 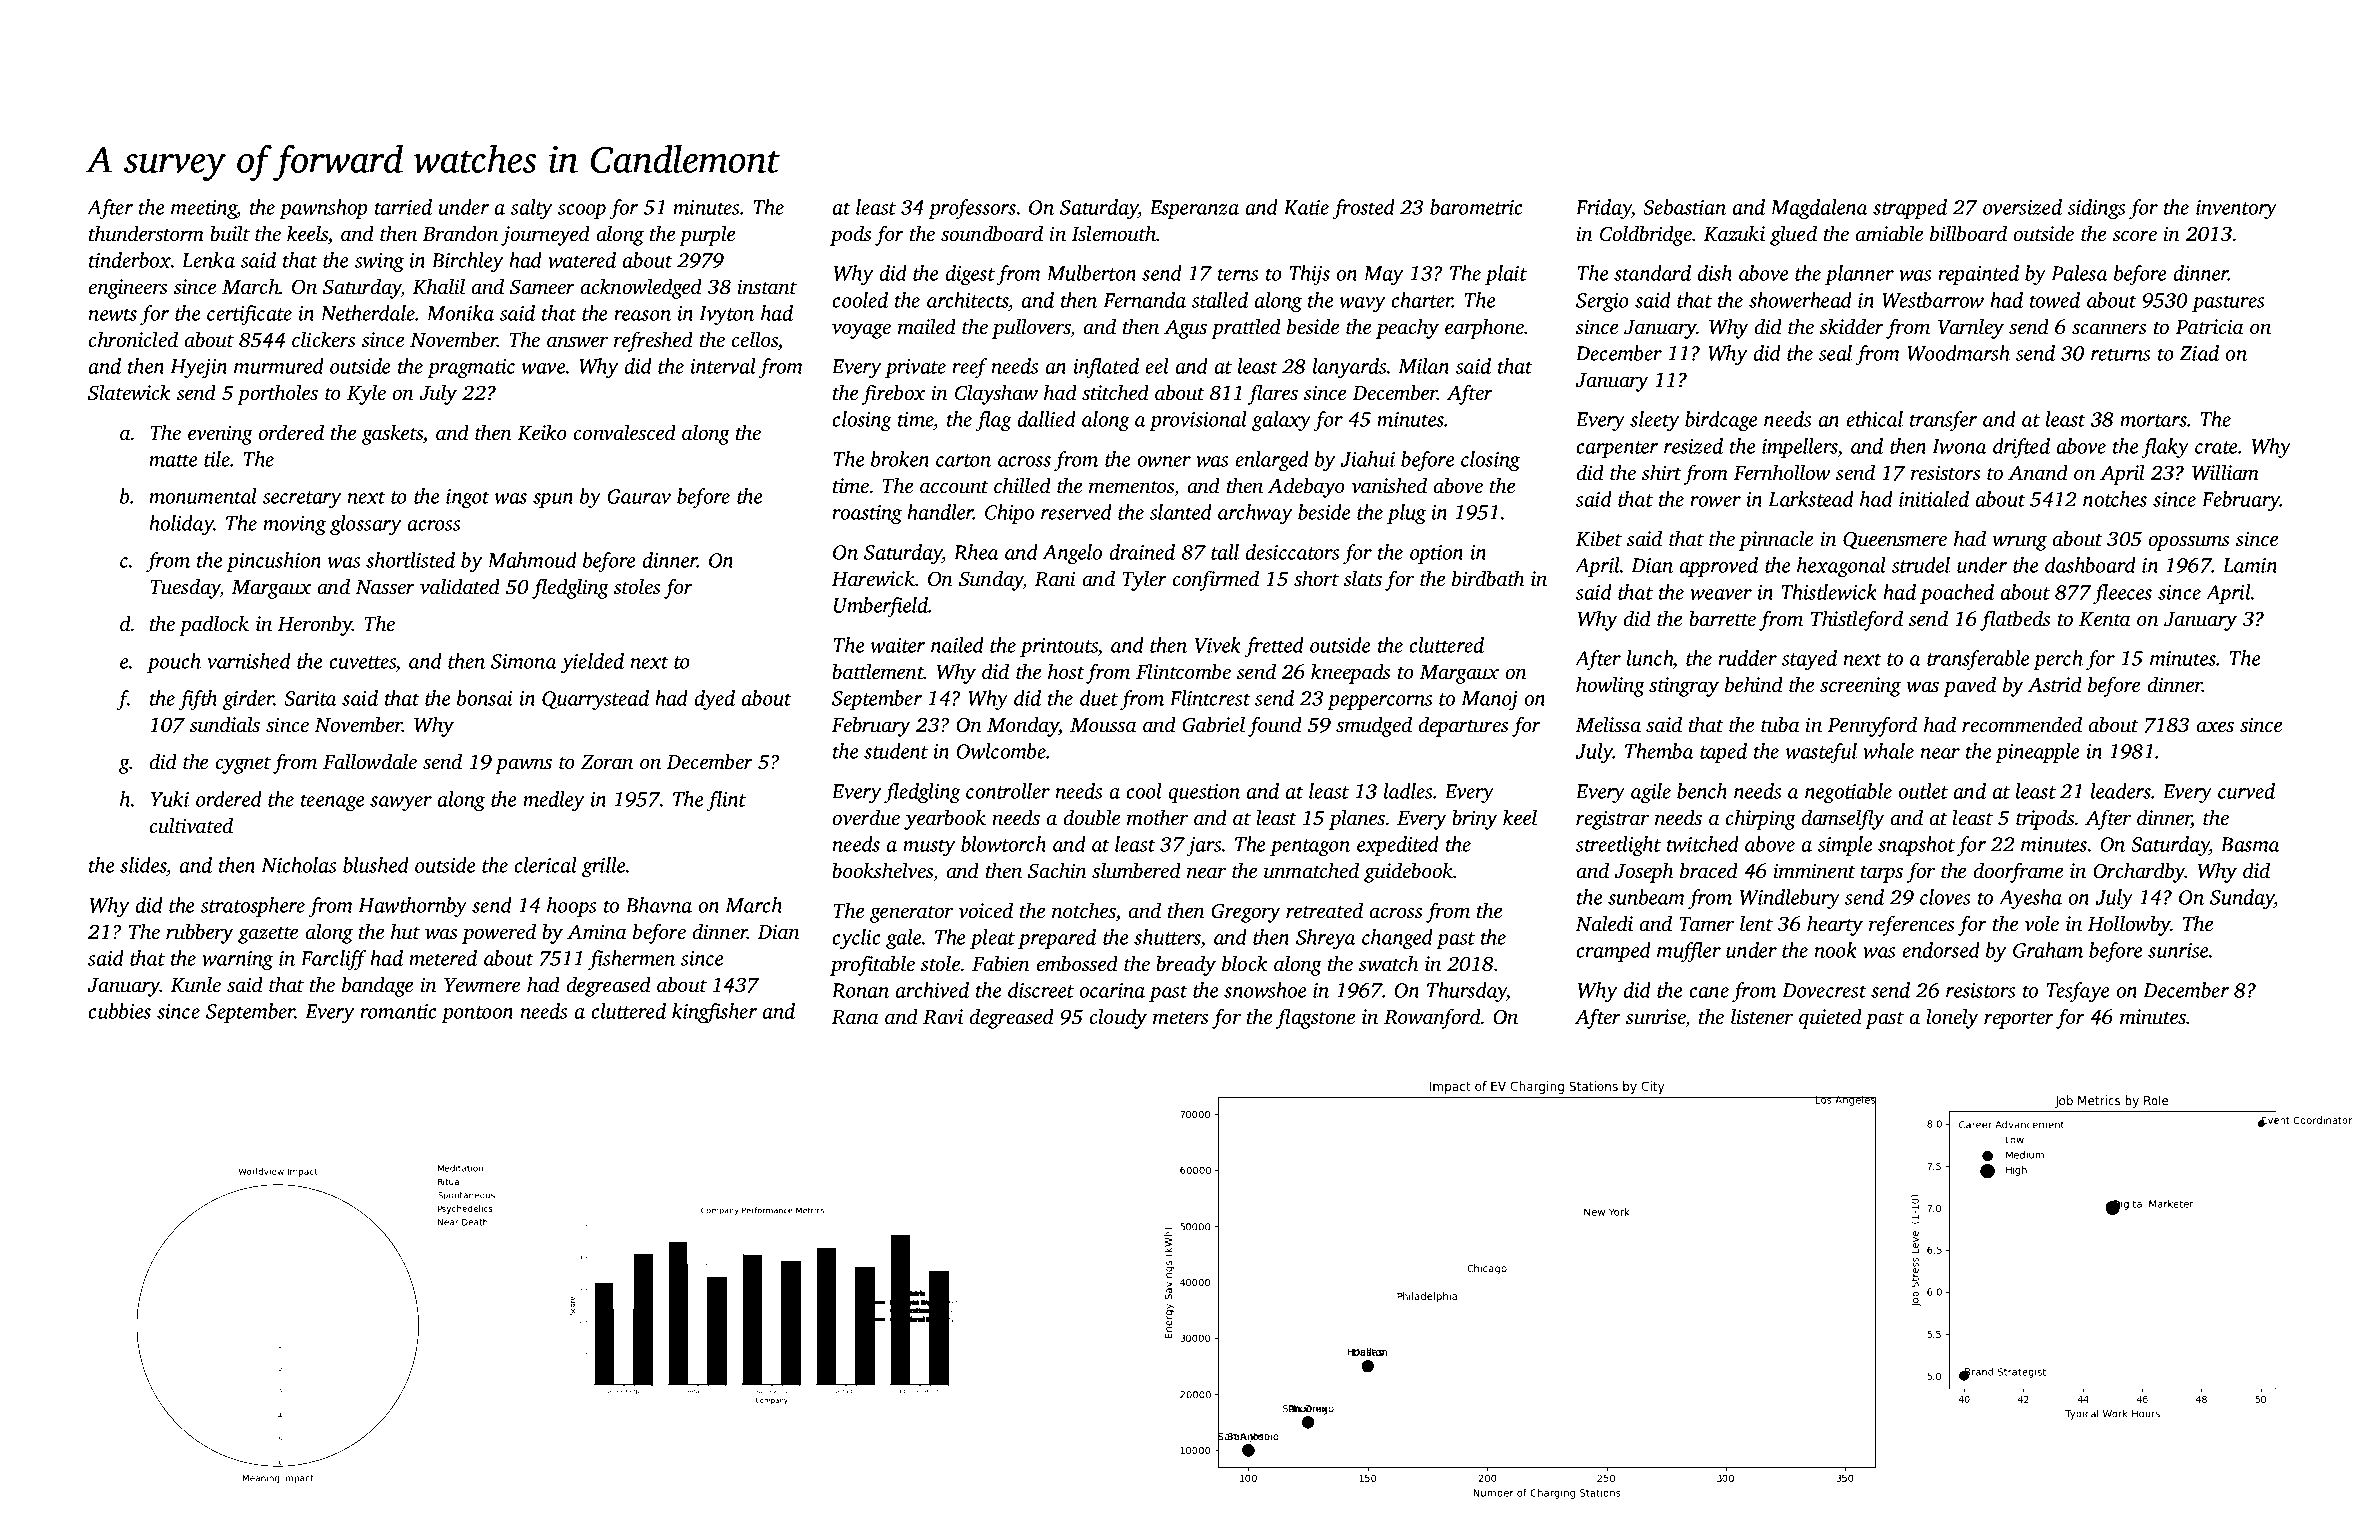 What do you see at coordinates (1398, 846) in the screenshot?
I see `expedited` at bounding box center [1398, 846].
